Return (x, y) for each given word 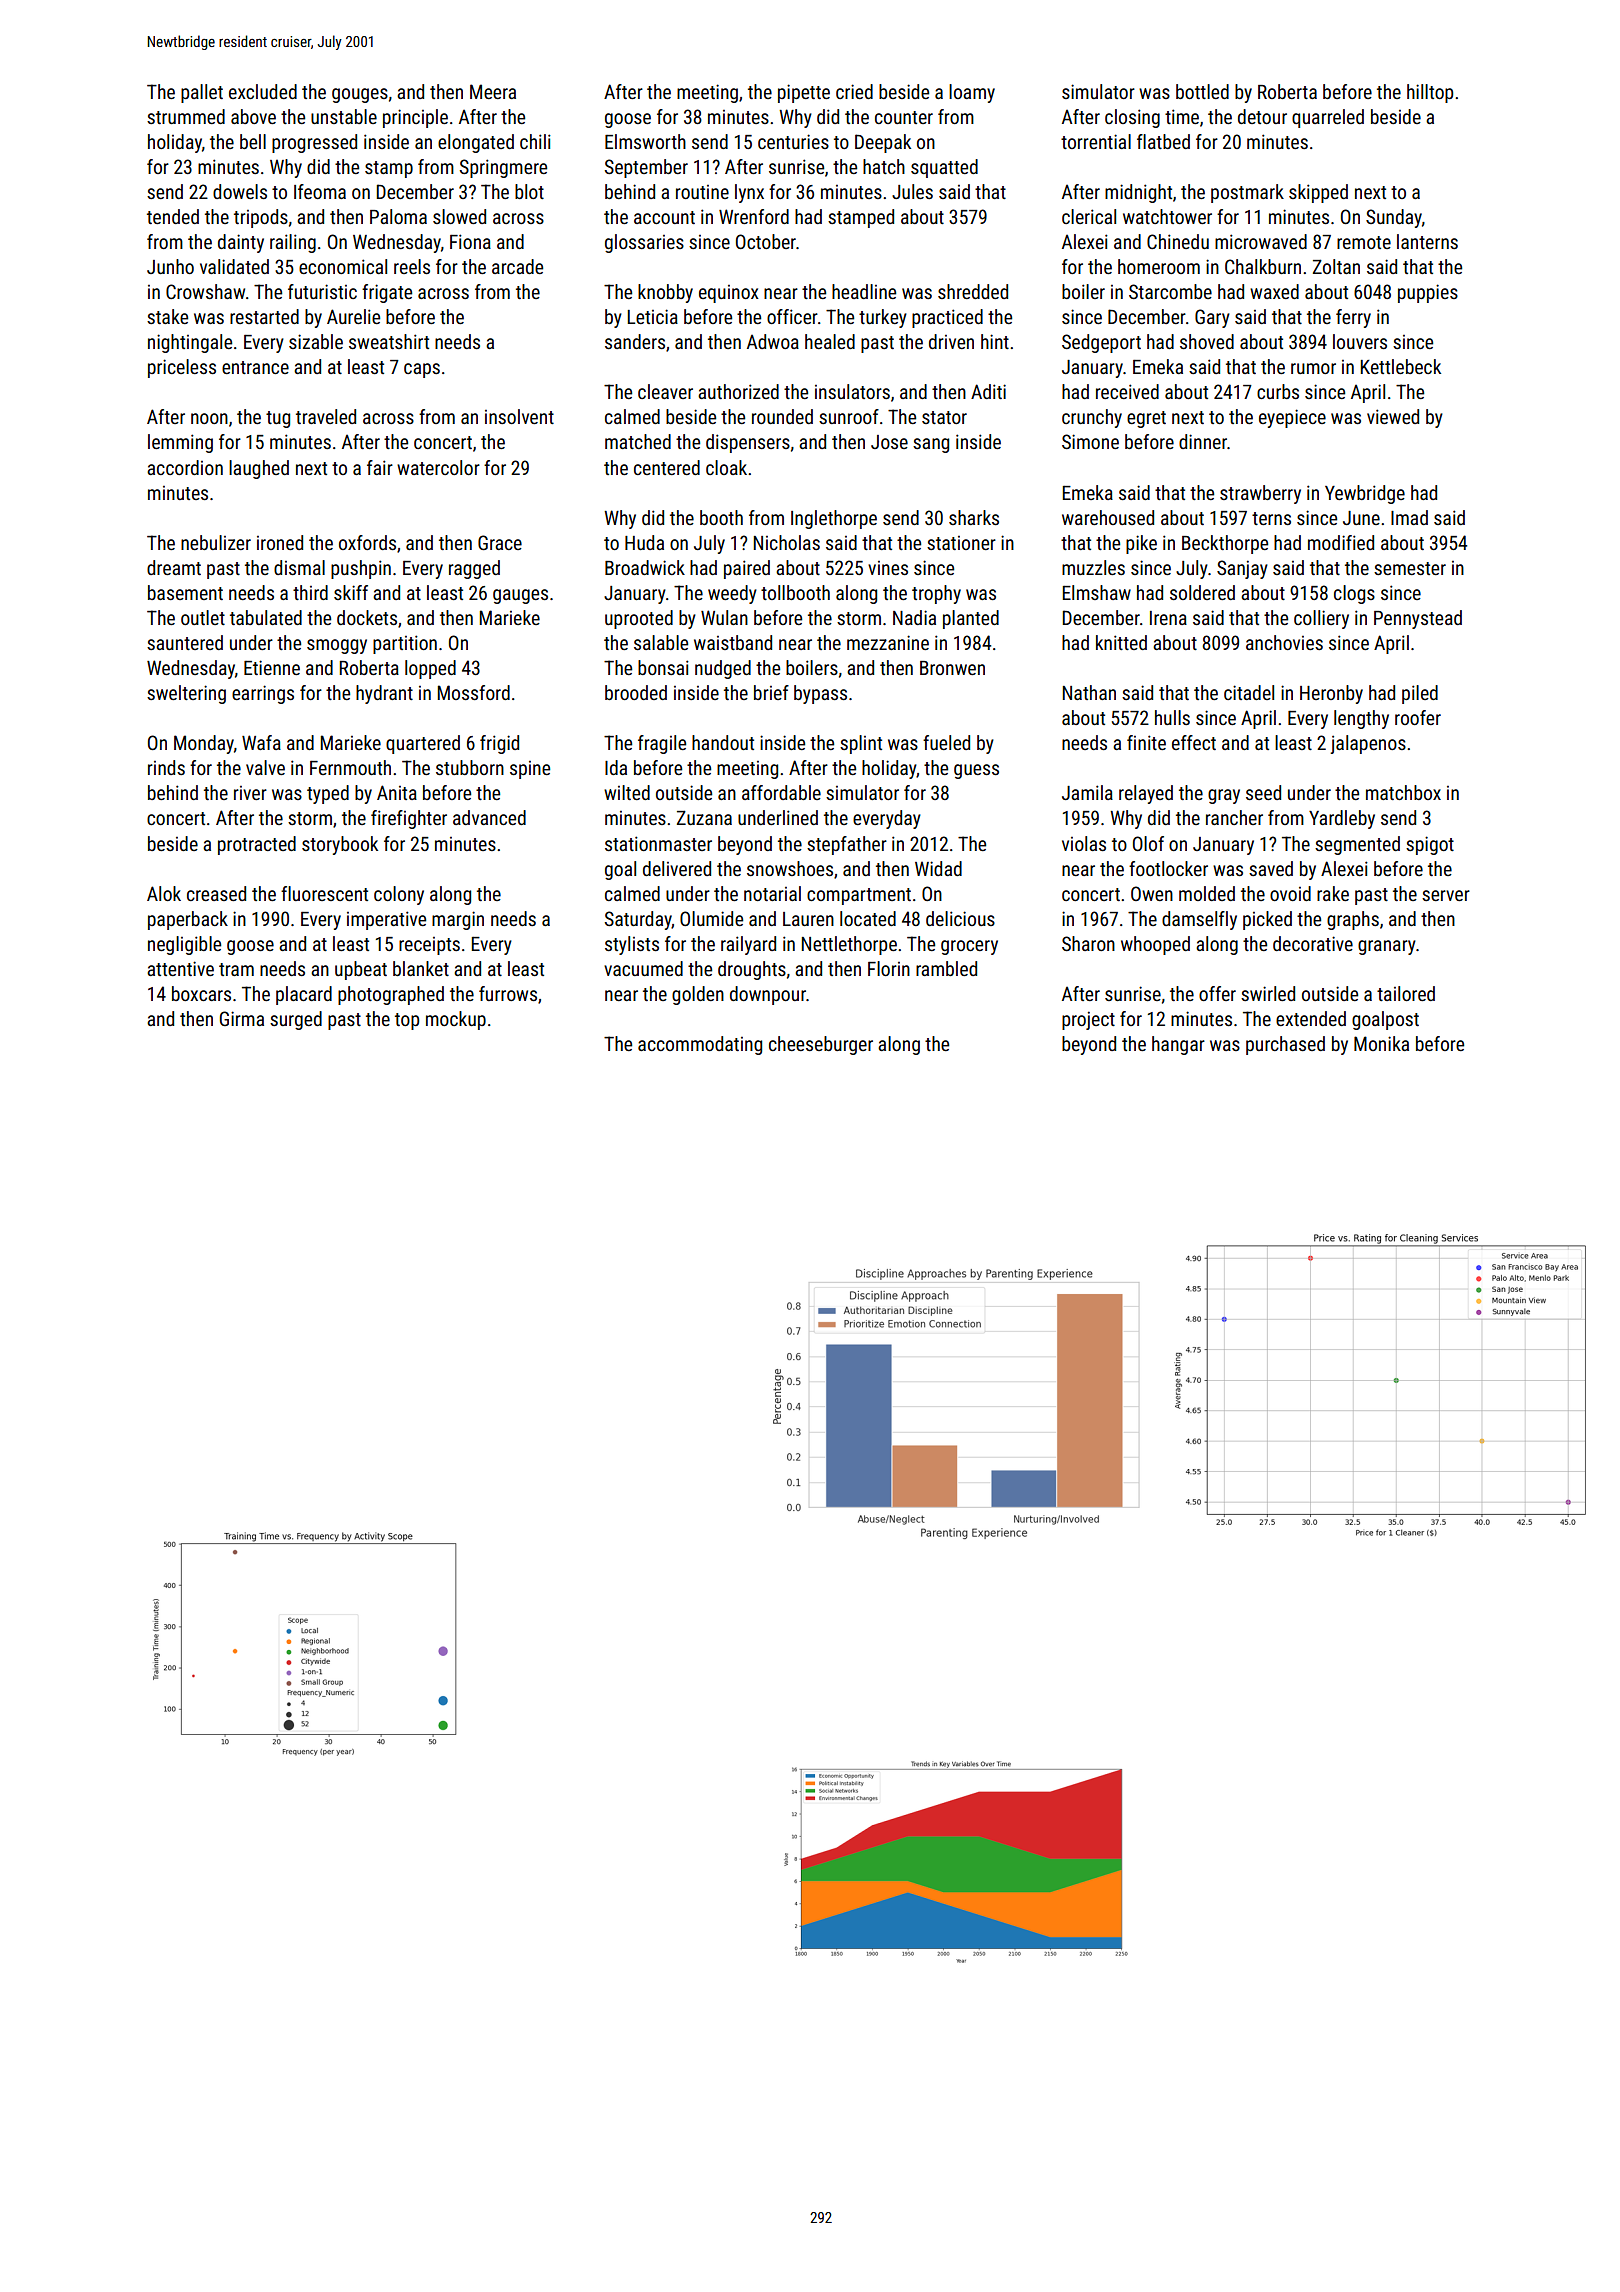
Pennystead (1418, 619)
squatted (944, 168)
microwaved (1261, 241)
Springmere (503, 168)
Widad (938, 868)
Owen (1152, 893)
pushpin (361, 569)
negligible (184, 945)
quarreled (1328, 118)
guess (976, 771)
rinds (166, 767)
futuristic (322, 291)
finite (1146, 742)
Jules (912, 191)
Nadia (914, 617)
